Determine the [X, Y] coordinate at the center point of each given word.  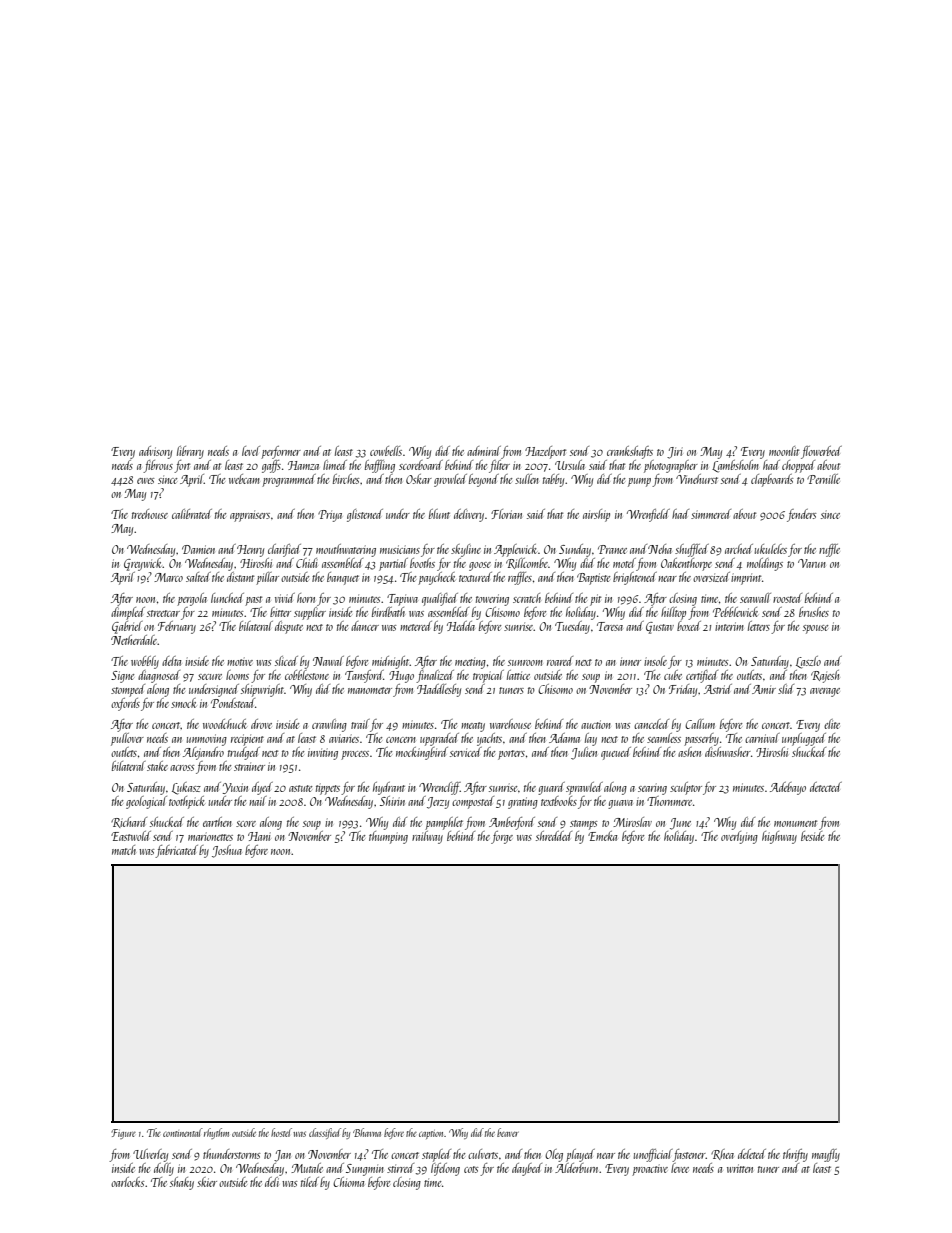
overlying [739, 837]
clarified [284, 550]
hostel [281, 1132]
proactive [650, 1170]
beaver [508, 1132]
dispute [289, 627]
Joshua [227, 851]
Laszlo [808, 662]
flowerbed [821, 452]
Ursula [570, 465]
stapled [436, 1155]
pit [595, 600]
